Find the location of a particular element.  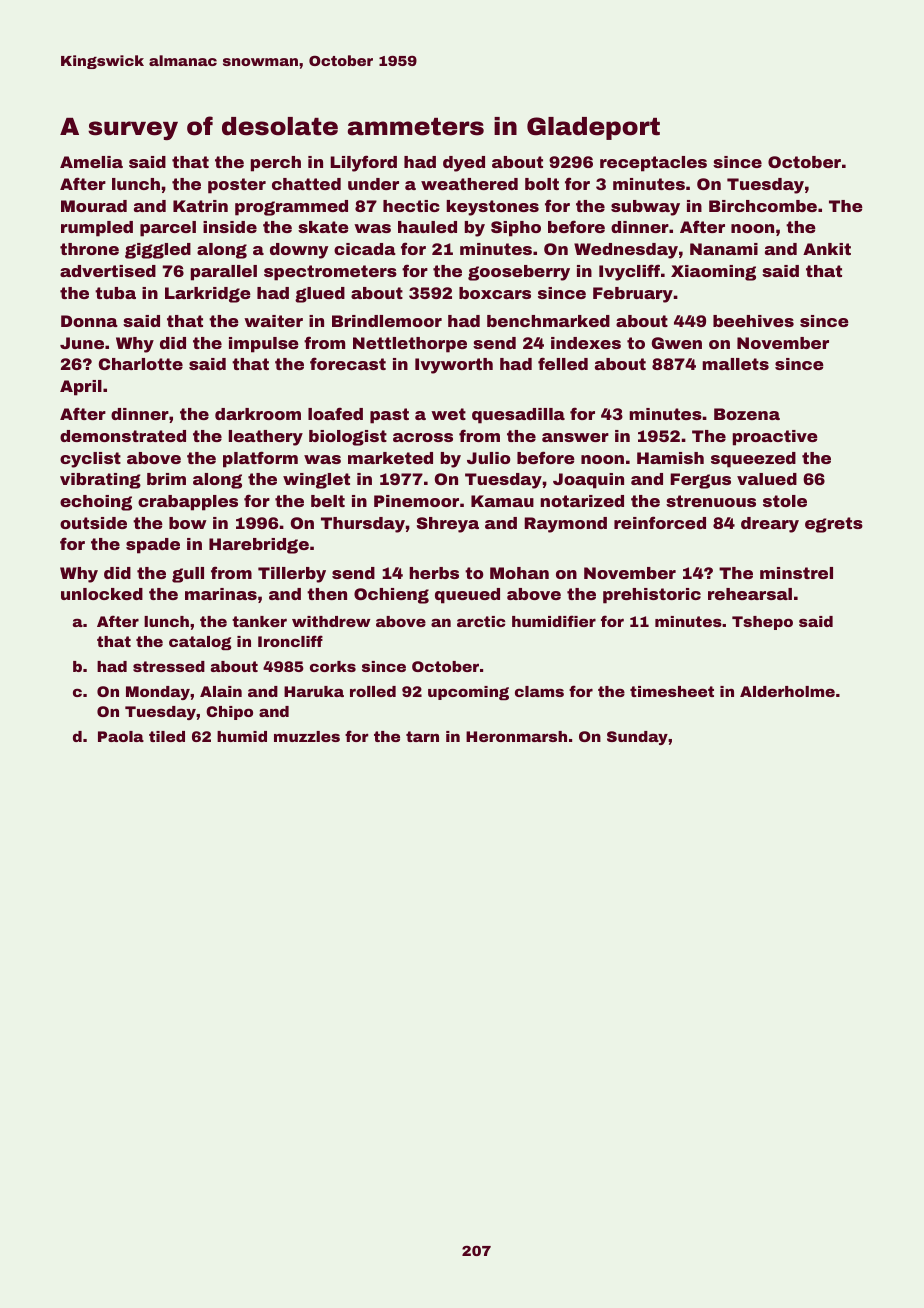

Sunday is located at coordinates (637, 738).
